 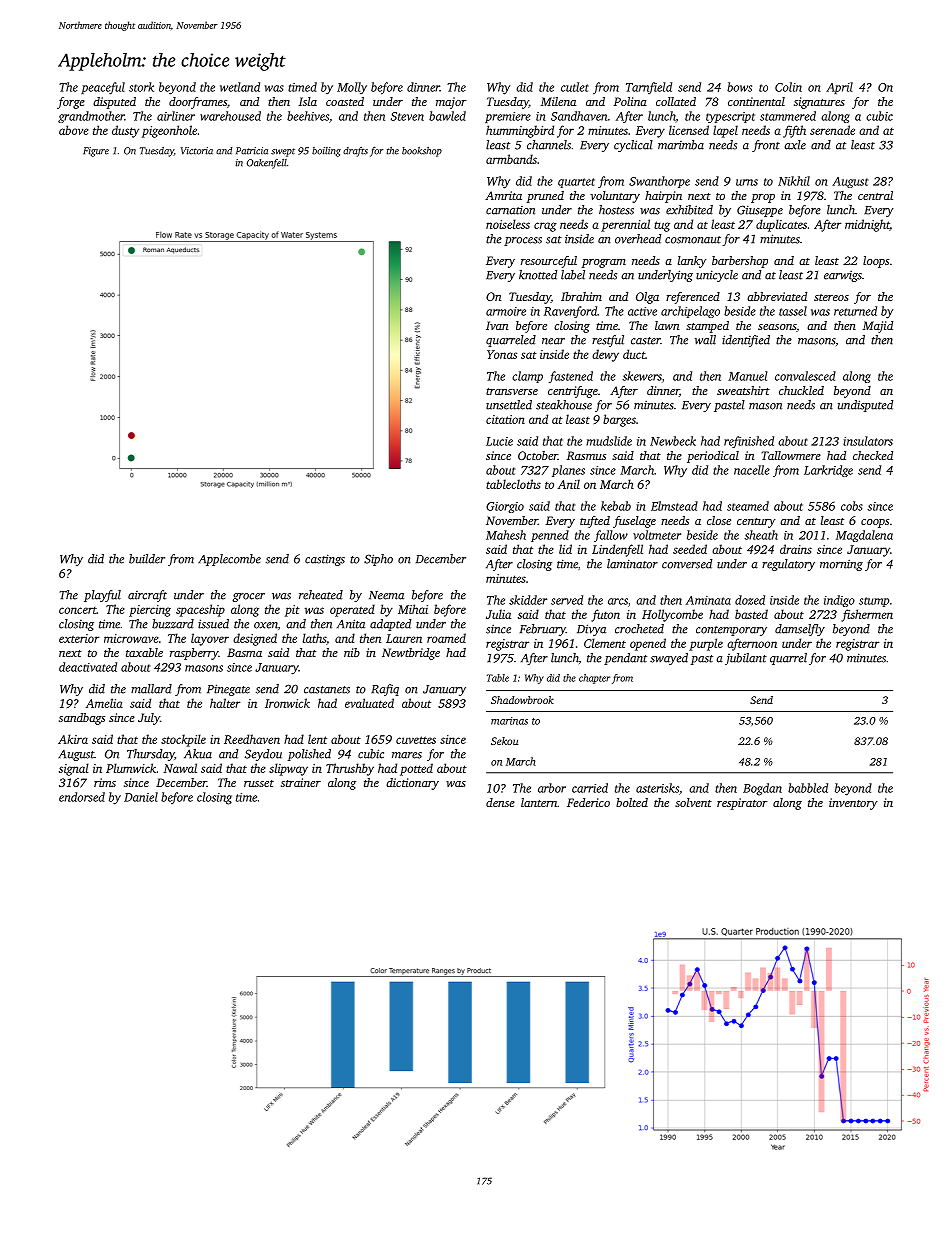 What do you see at coordinates (74, 769) in the screenshot?
I see `signal` at bounding box center [74, 769].
